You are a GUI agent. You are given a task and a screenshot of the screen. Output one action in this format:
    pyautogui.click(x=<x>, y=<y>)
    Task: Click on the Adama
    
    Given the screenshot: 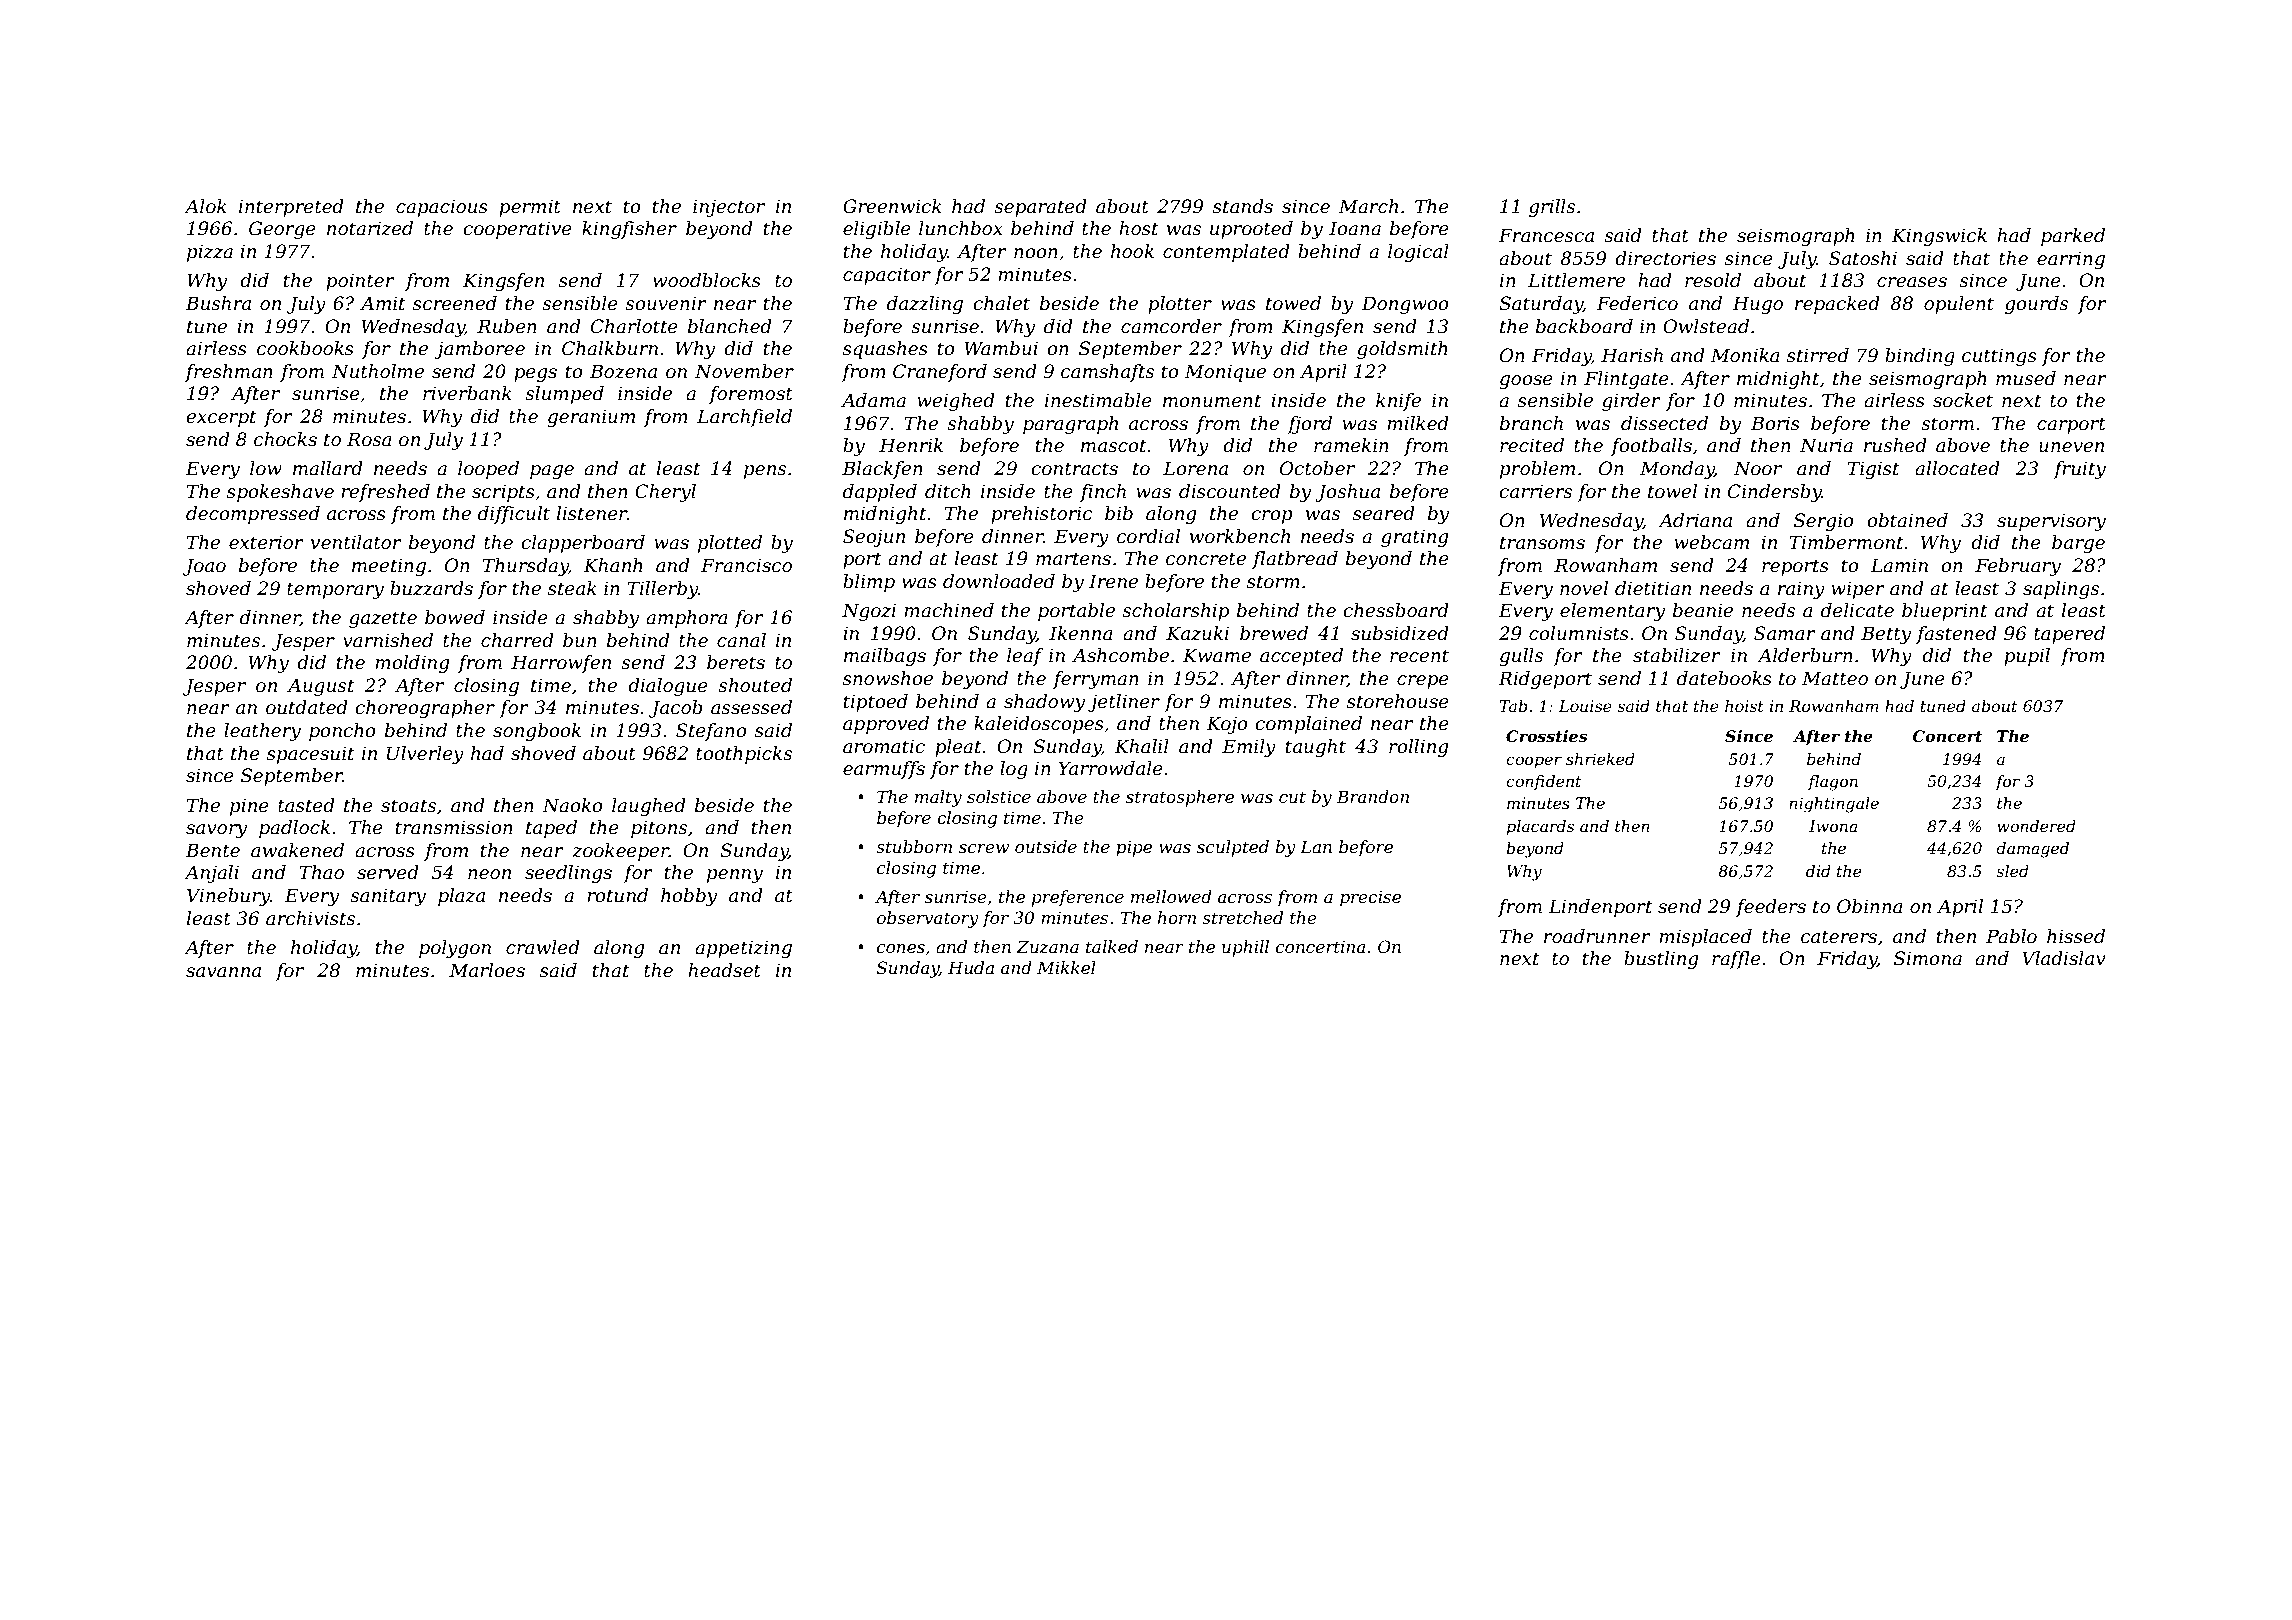 What is the action you would take?
    pyautogui.click(x=873, y=400)
